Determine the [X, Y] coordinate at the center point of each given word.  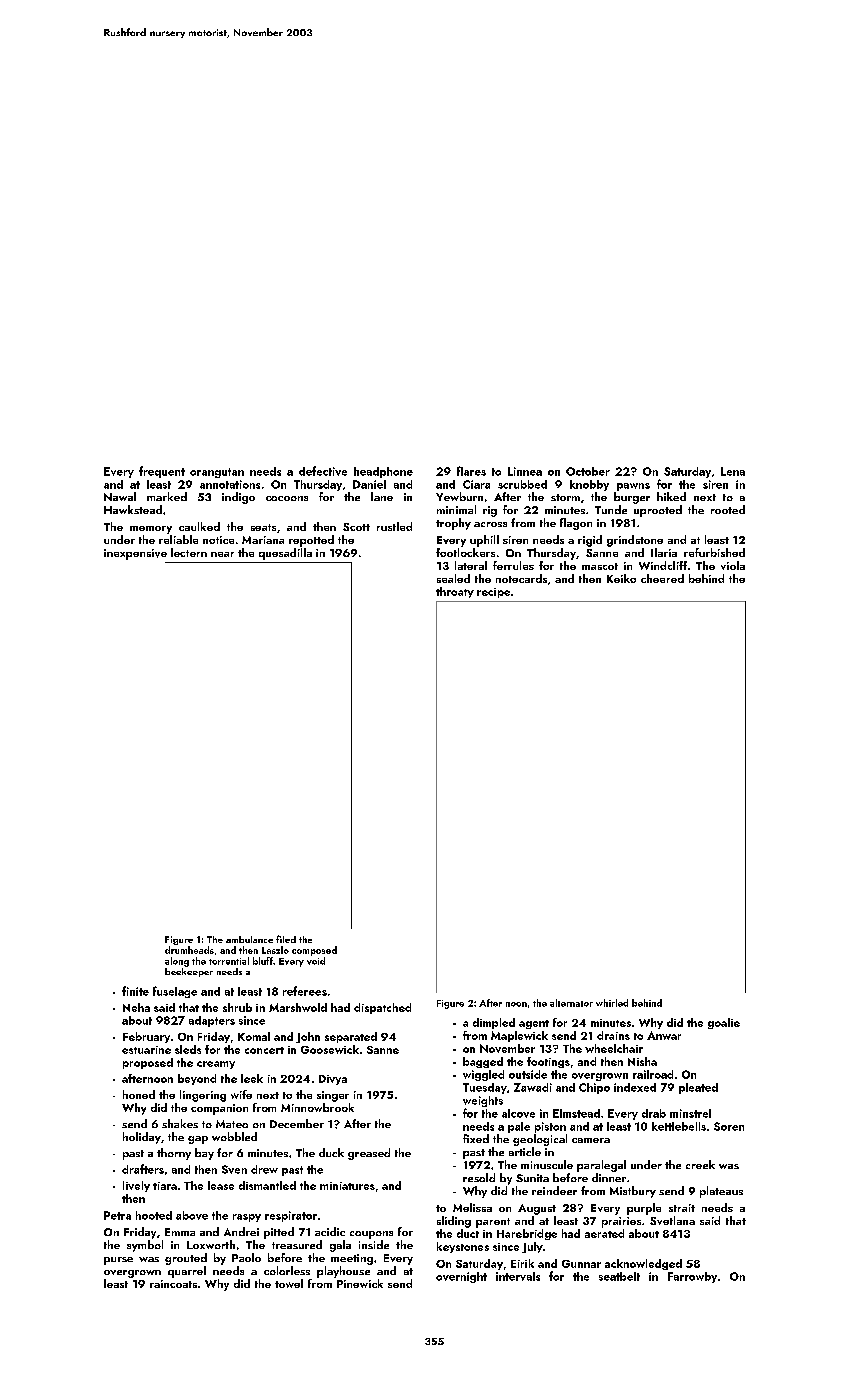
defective [323, 471]
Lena [733, 471]
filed [286, 939]
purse [118, 1261]
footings [548, 1062]
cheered [662, 578]
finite [135, 991]
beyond [197, 1079]
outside [528, 1074]
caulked [199, 526]
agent [534, 1024]
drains [613, 1035]
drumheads [189, 950]
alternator [571, 1003]
